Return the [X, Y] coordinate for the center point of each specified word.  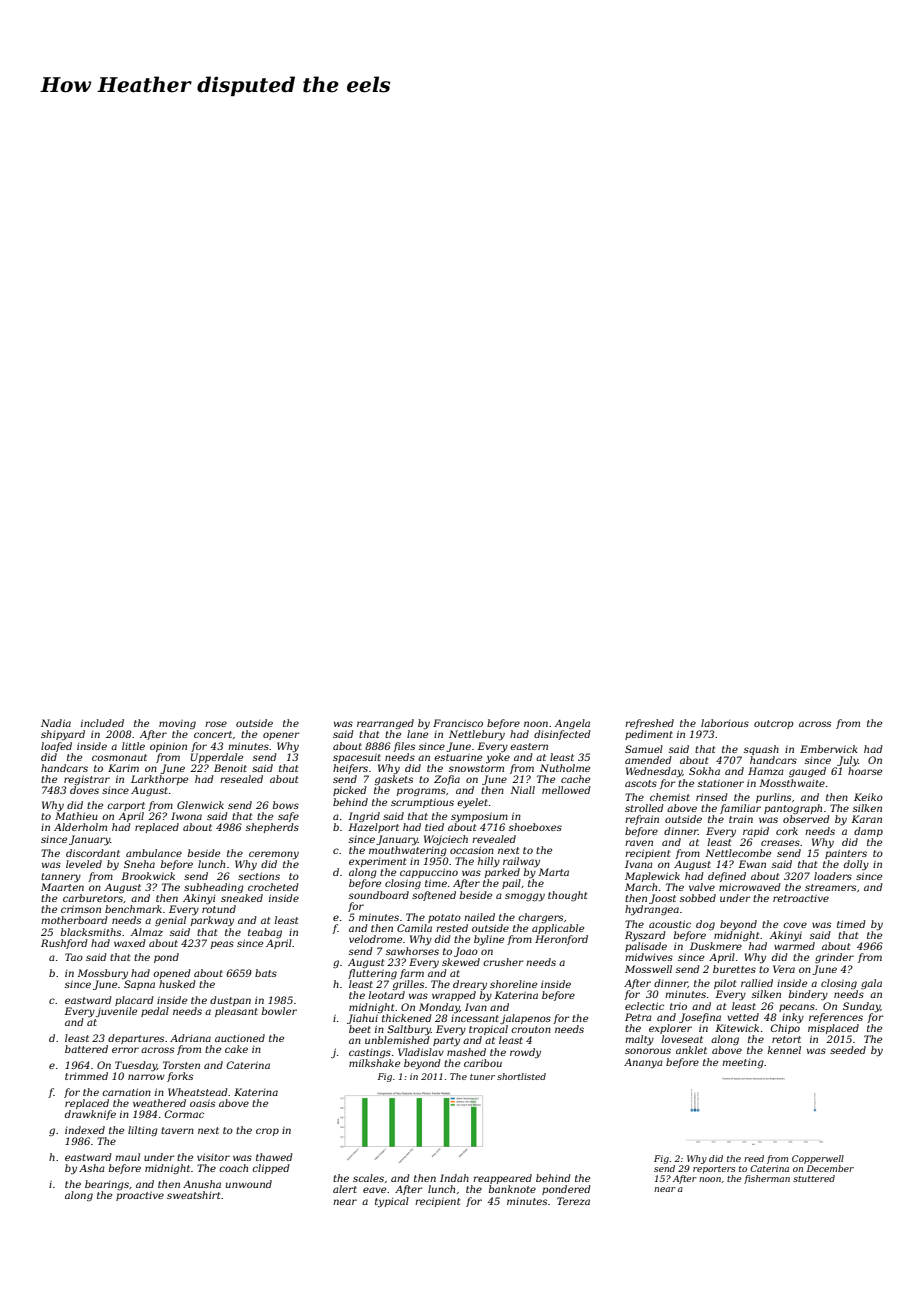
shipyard [63, 735]
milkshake [374, 1063]
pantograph [793, 809]
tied [434, 827]
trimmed [86, 1076]
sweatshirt [193, 1195]
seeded [848, 1050]
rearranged [385, 724]
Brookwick [148, 876]
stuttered [814, 1178]
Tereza [573, 1201]
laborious [725, 723]
